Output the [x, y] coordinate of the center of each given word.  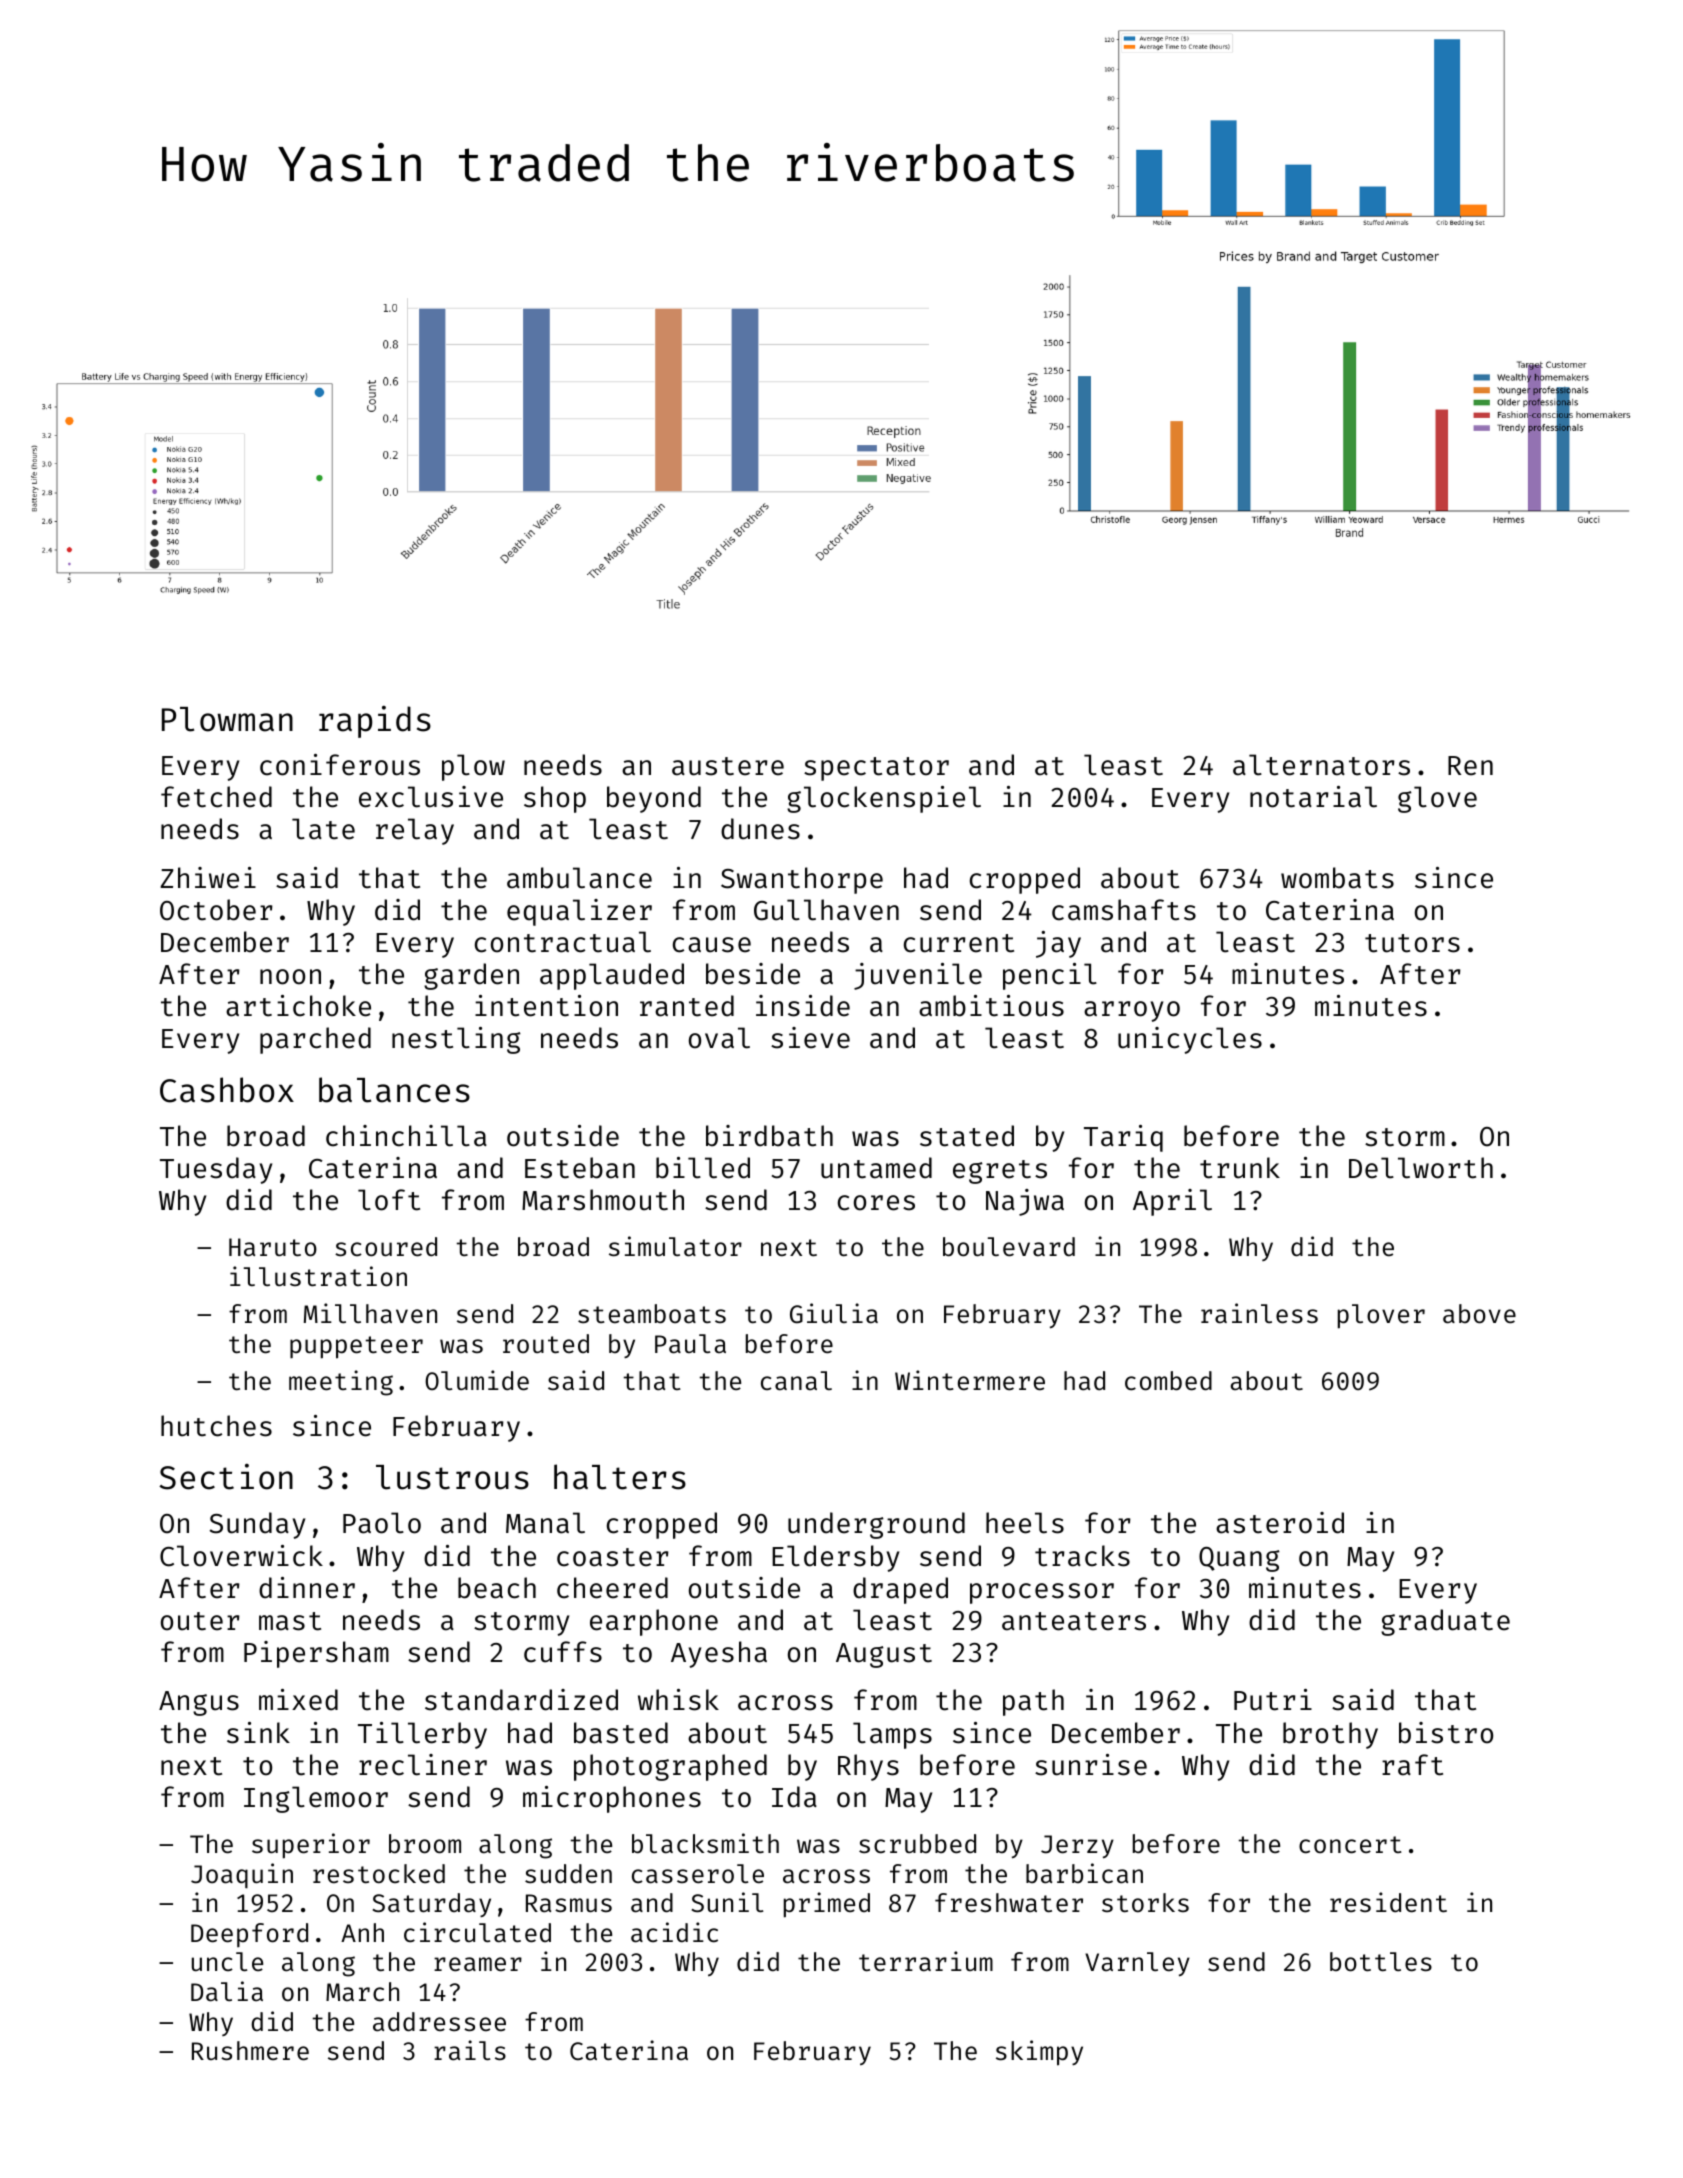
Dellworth [1421, 1168]
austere [728, 766]
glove [1437, 799]
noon [290, 977]
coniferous [340, 765]
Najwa [1025, 1202]
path [1033, 1702]
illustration [318, 1276]
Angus [199, 1703]
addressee [439, 2022]
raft [1412, 1765]
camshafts [1124, 910]
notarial [1313, 797]
